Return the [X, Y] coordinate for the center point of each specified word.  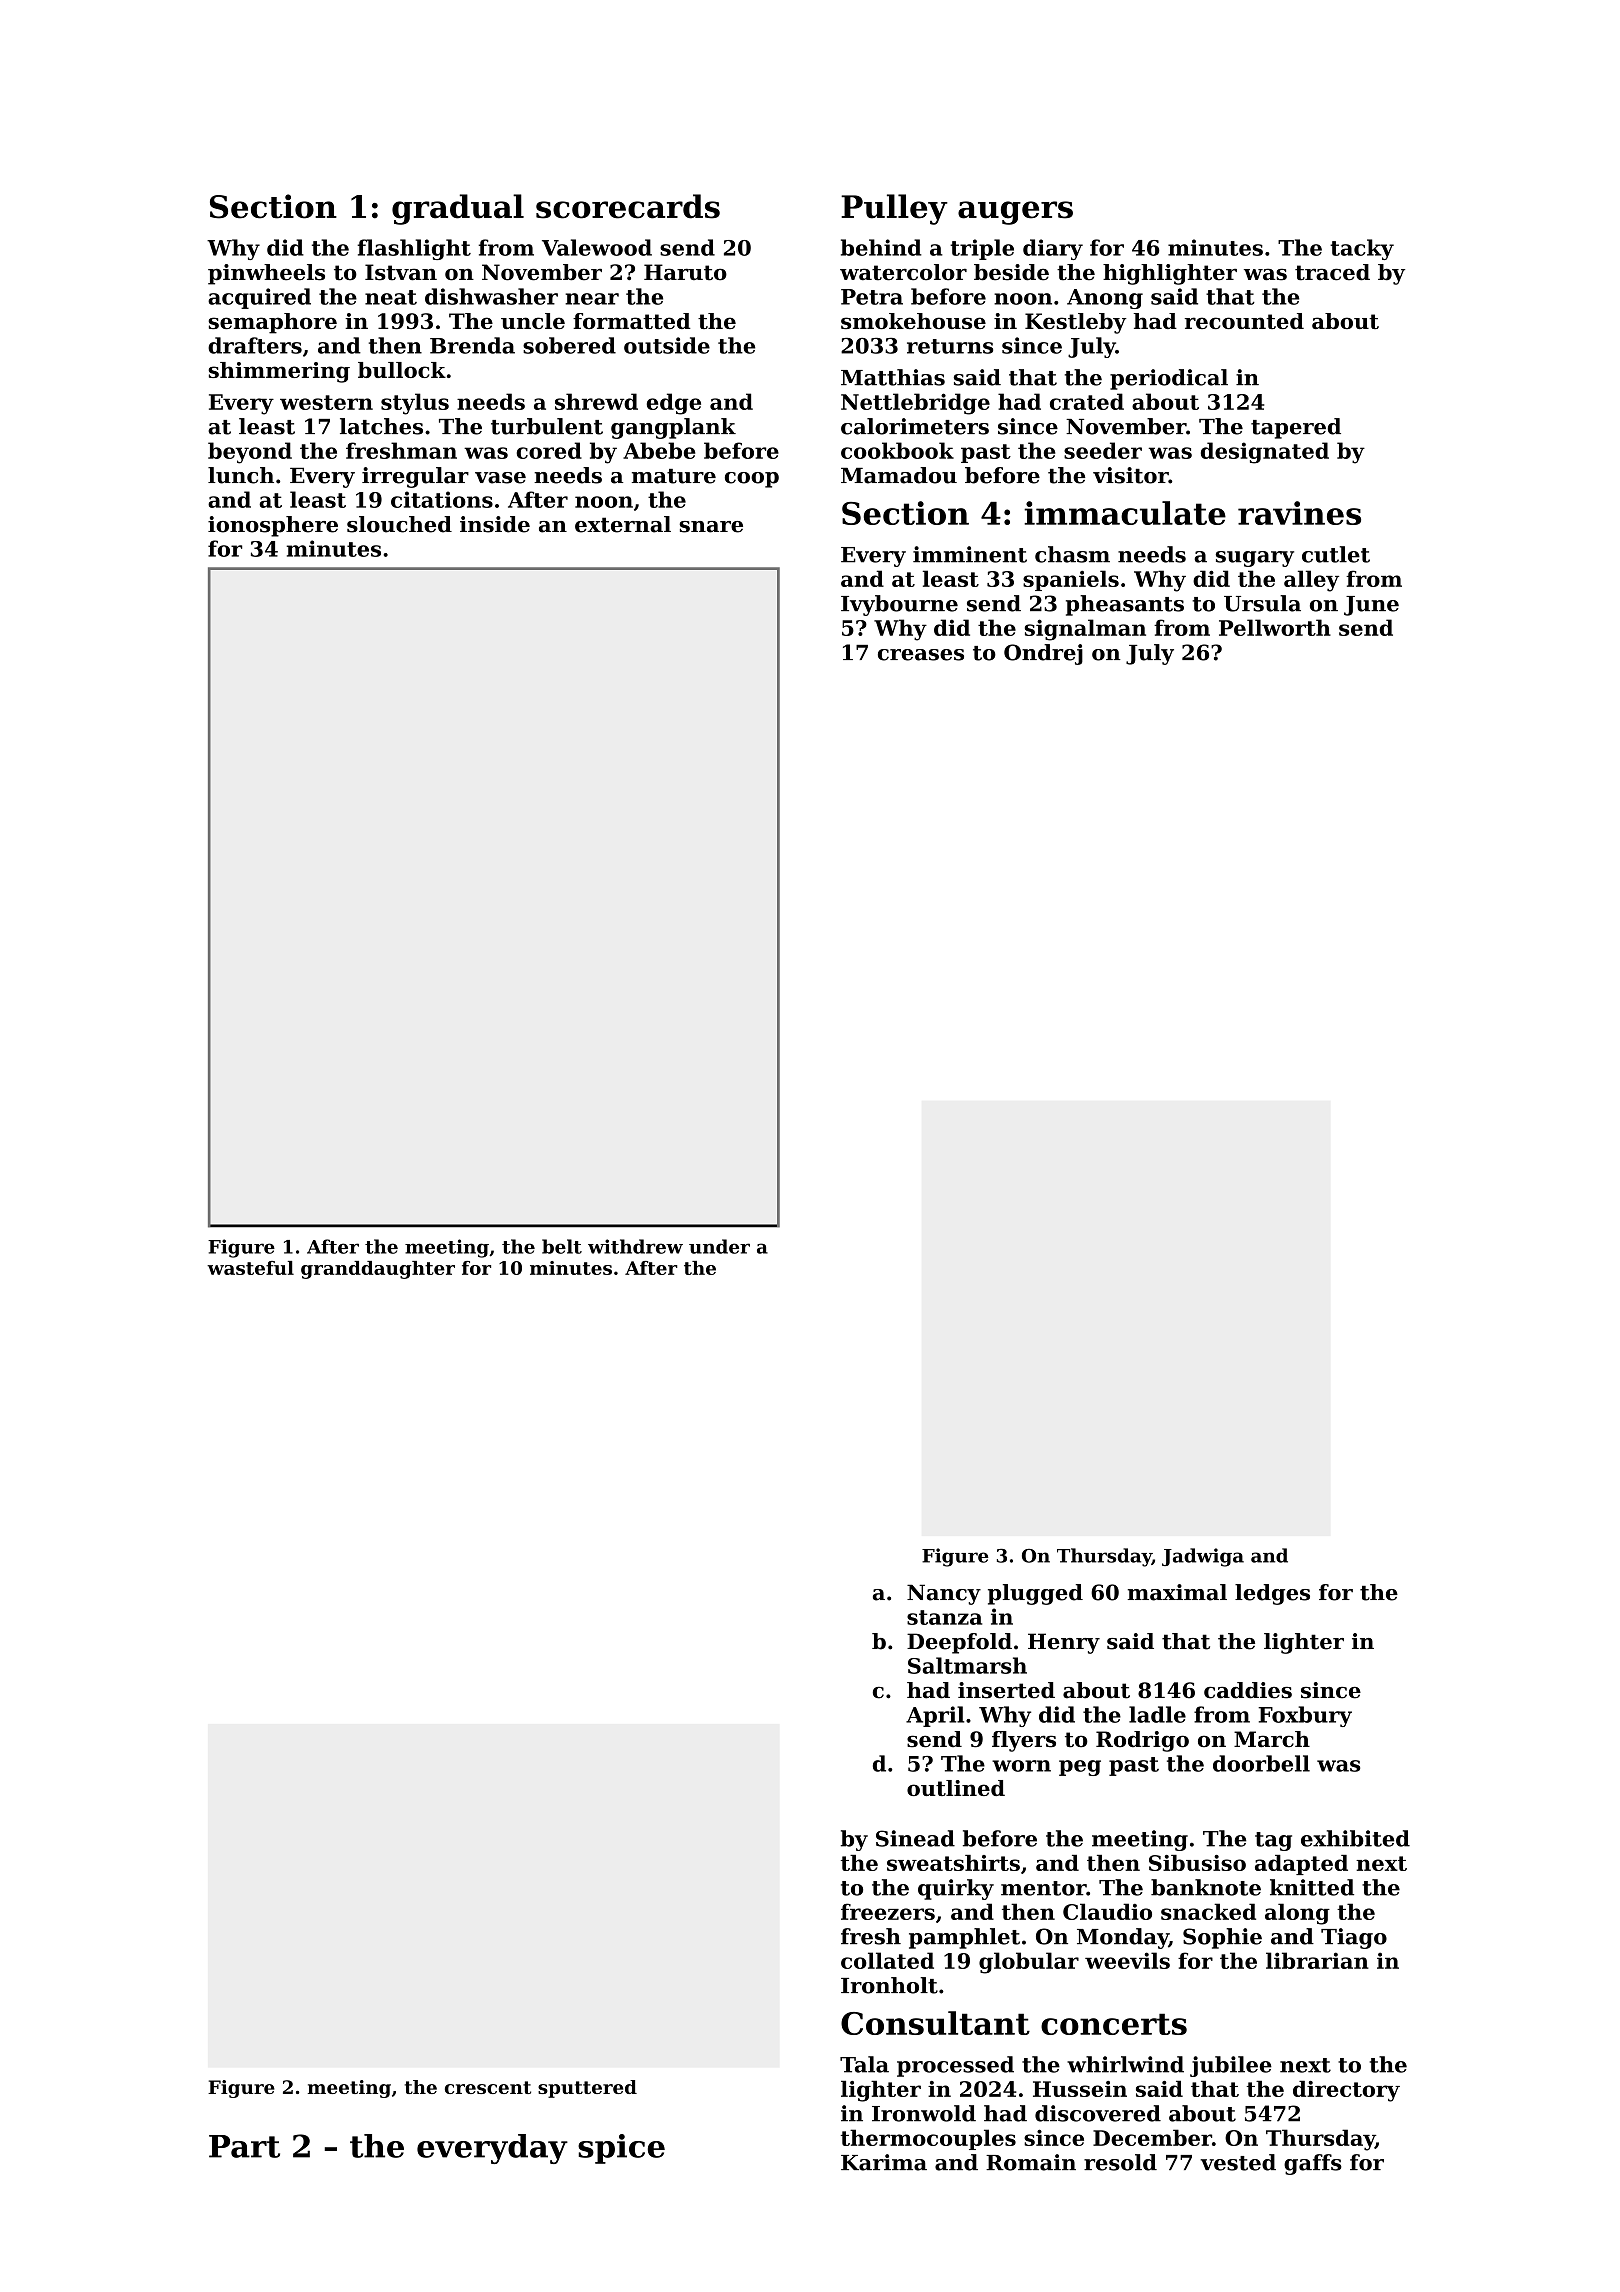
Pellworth [1275, 627]
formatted [632, 321]
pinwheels [266, 274]
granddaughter [378, 1270]
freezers [888, 1911]
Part [244, 2146]
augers [1015, 213]
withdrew [635, 1246]
